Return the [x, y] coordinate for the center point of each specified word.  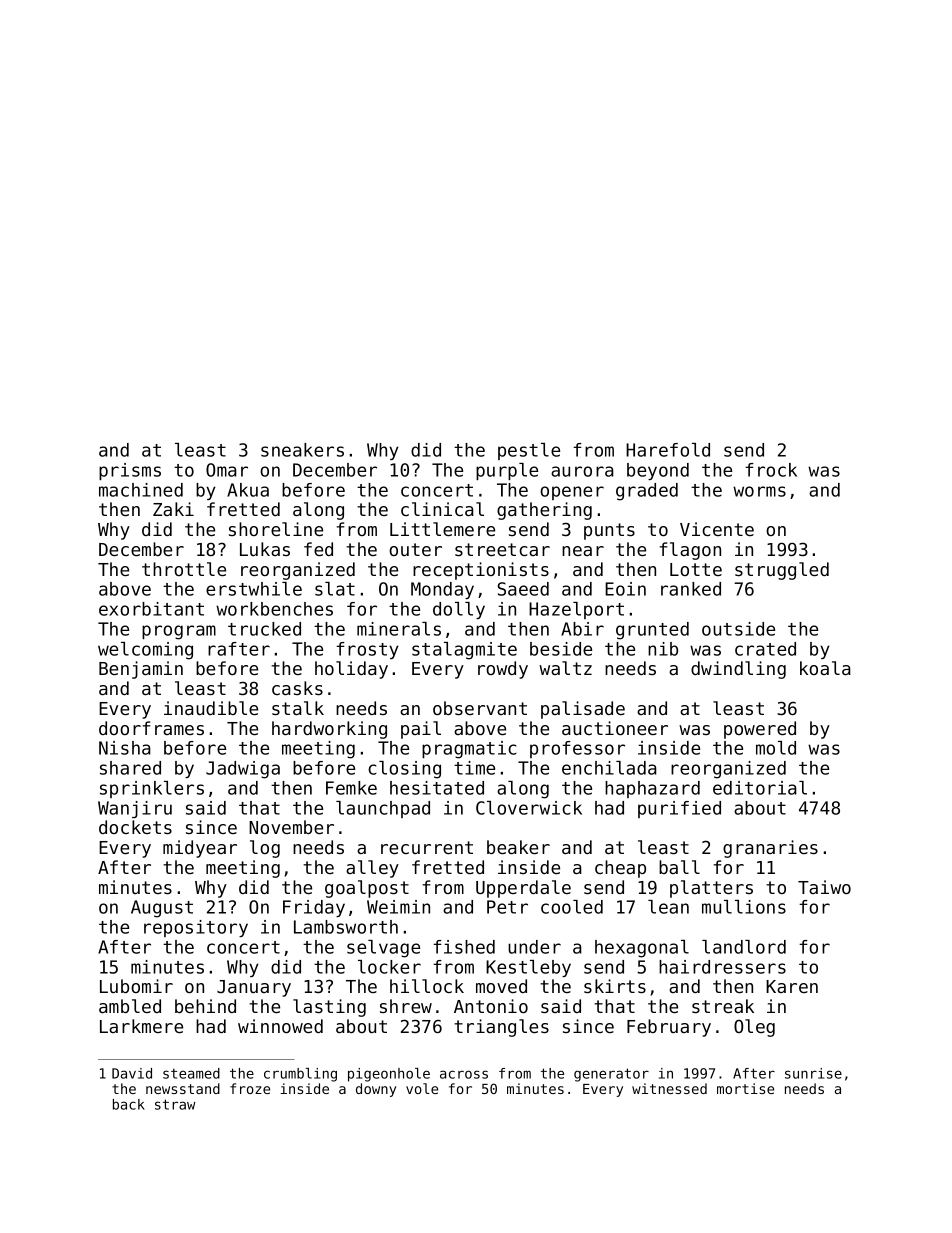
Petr [507, 907]
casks [297, 688]
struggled [782, 571]
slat [335, 589]
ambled [130, 1006]
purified [679, 809]
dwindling [738, 670]
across [464, 1074]
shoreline [276, 529]
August [162, 909]
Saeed [523, 589]
